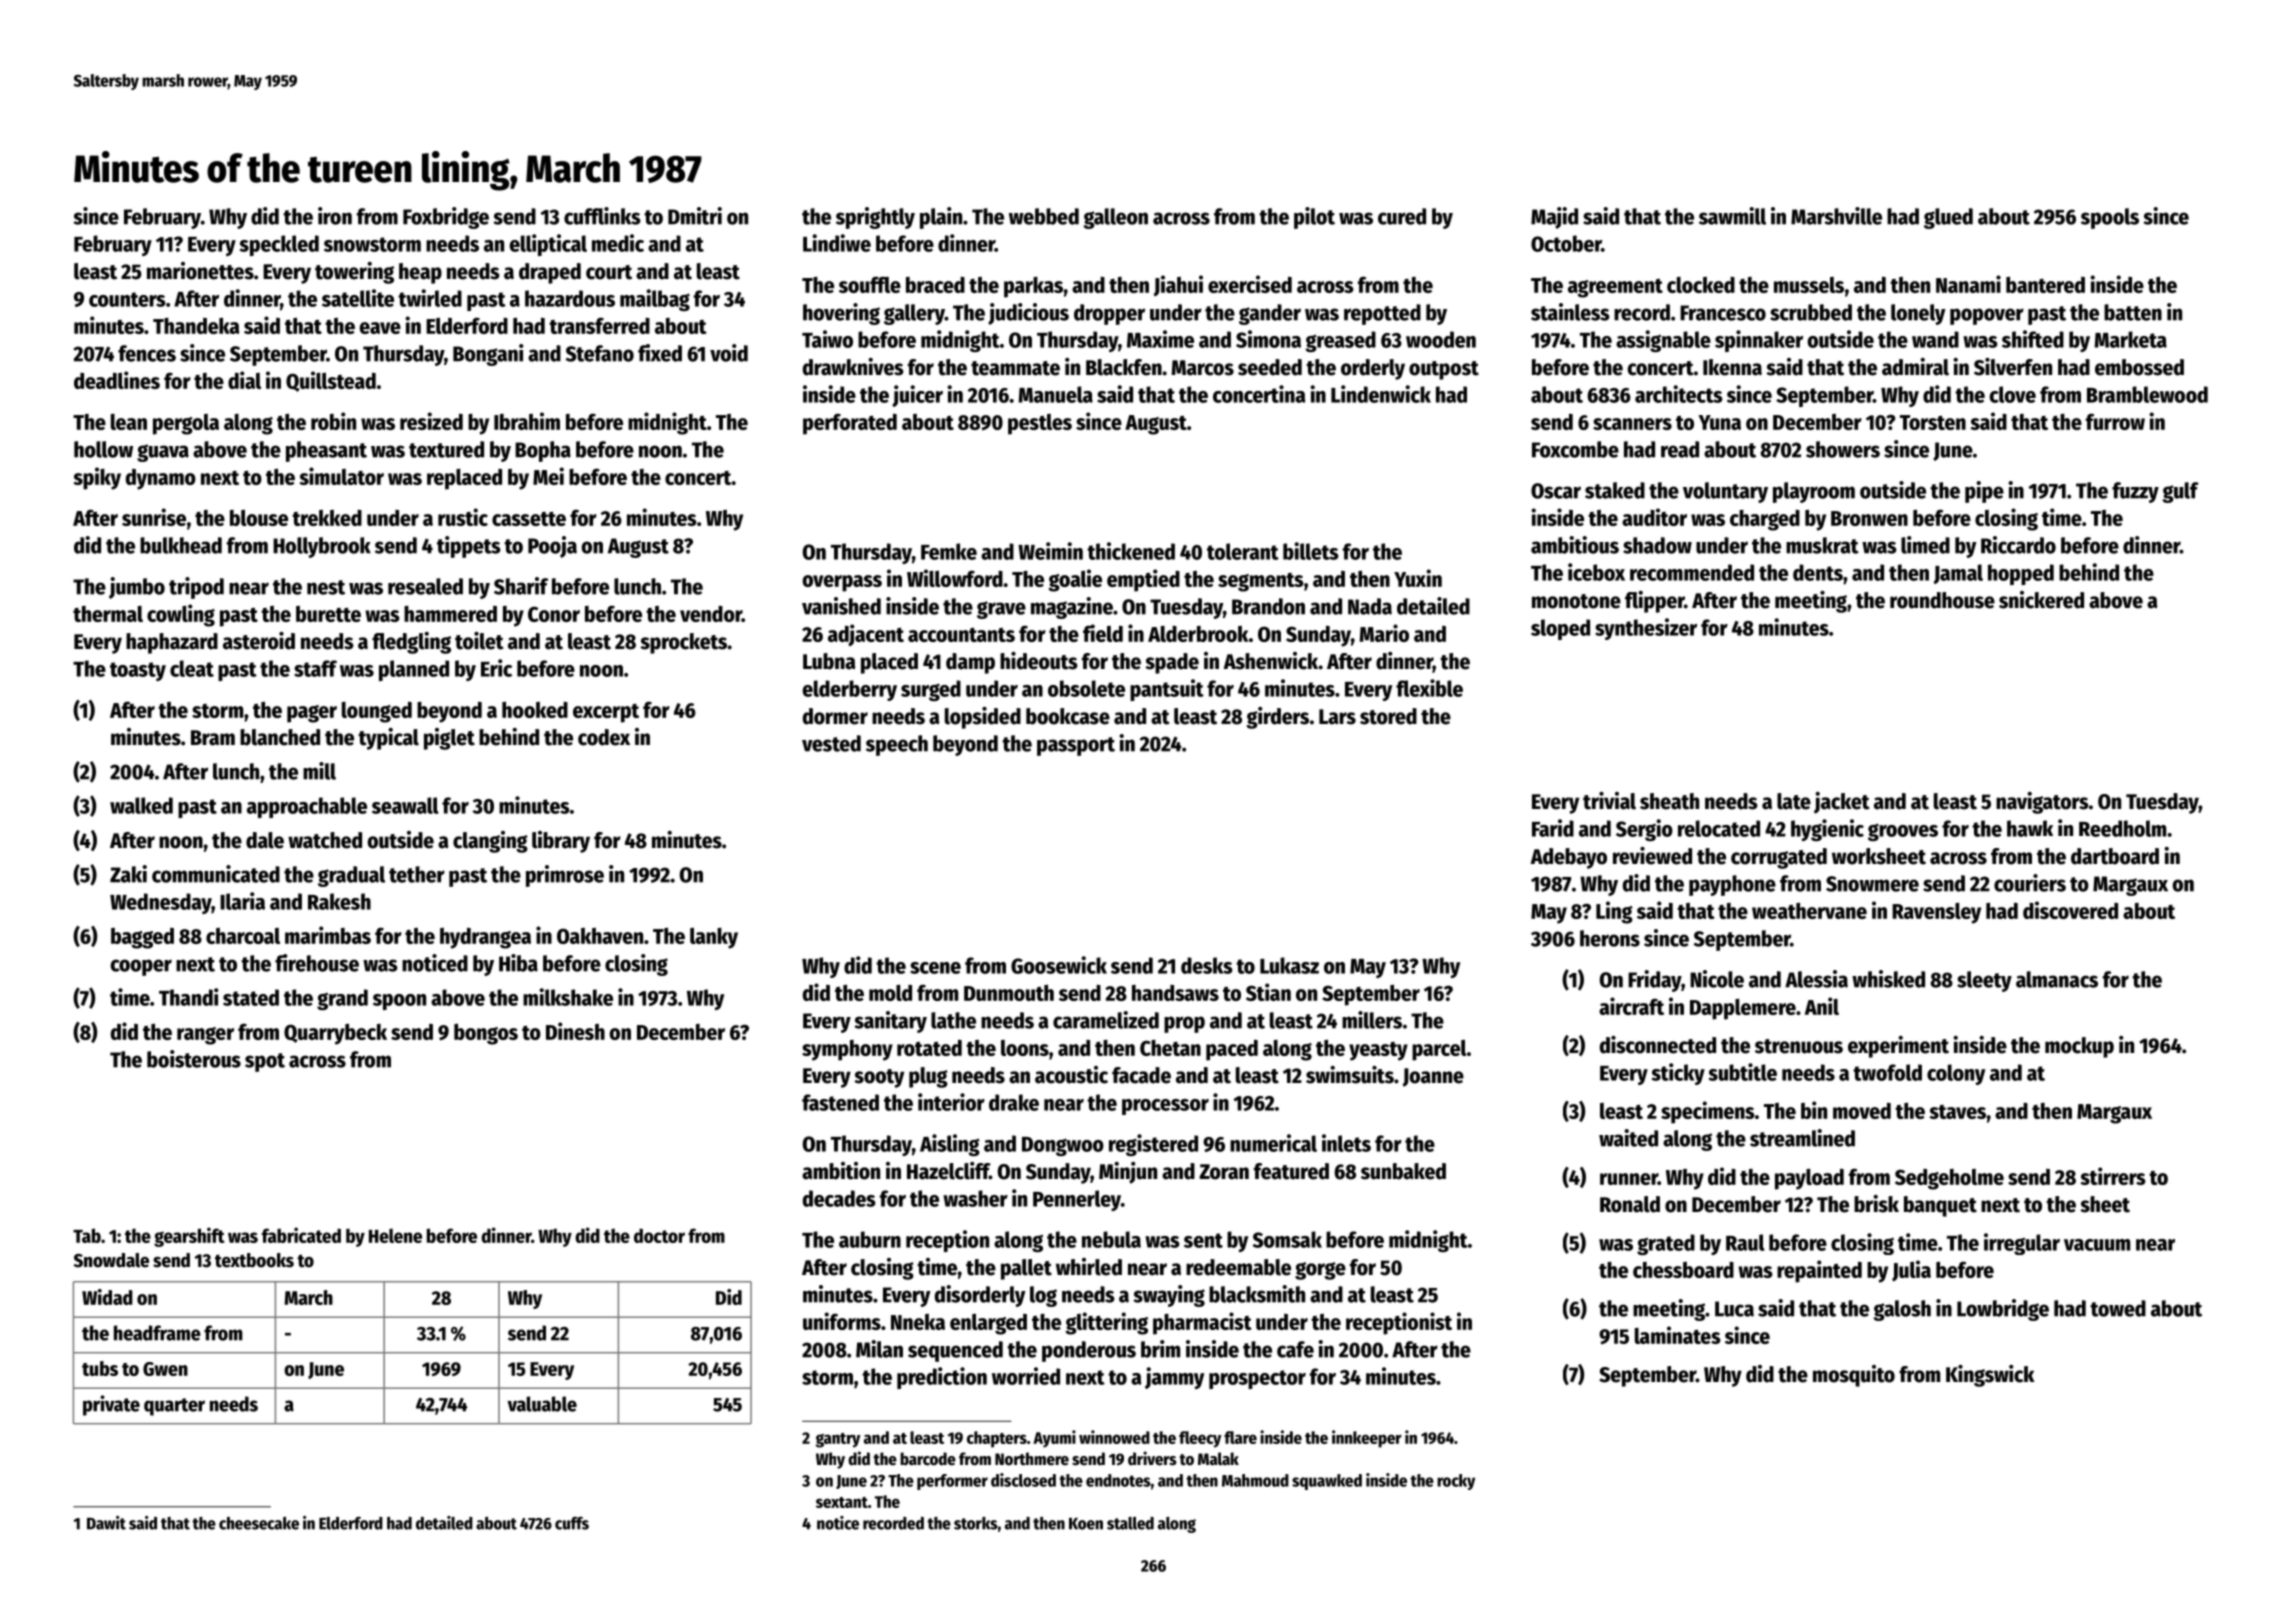 The image size is (2282, 1614). Describe the element at coordinates (548, 476) in the page. I see `Mei` at that location.
